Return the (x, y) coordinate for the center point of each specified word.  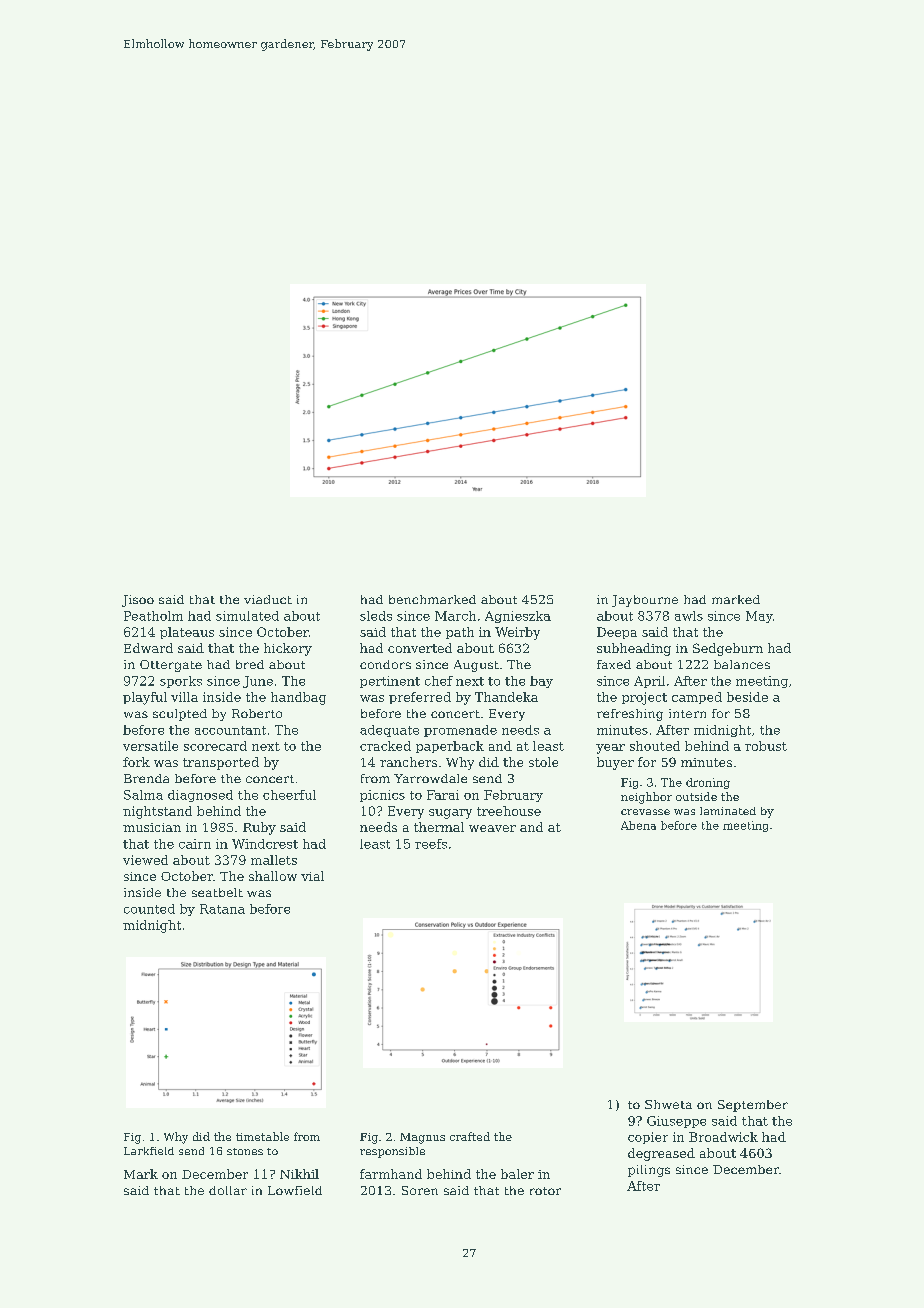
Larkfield (149, 1151)
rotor (545, 1191)
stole (543, 762)
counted (149, 909)
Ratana (222, 909)
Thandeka (506, 697)
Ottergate (171, 666)
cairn (195, 844)
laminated (728, 811)
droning (708, 783)
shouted (655, 746)
